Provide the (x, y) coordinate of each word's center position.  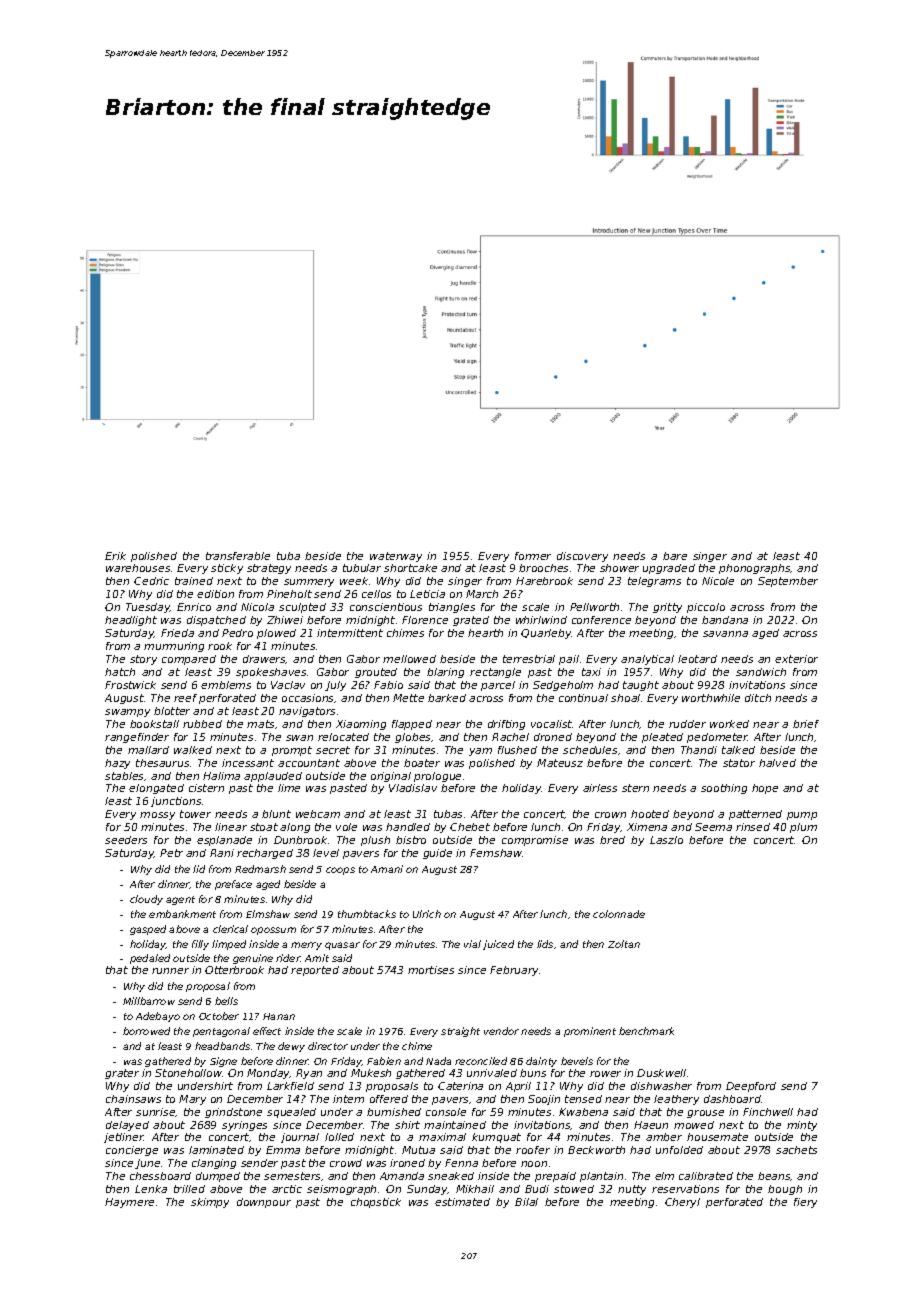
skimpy (210, 1203)
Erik (115, 556)
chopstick (376, 1203)
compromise (535, 841)
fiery (805, 1203)
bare (675, 556)
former (533, 556)
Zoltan (624, 944)
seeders (126, 840)
